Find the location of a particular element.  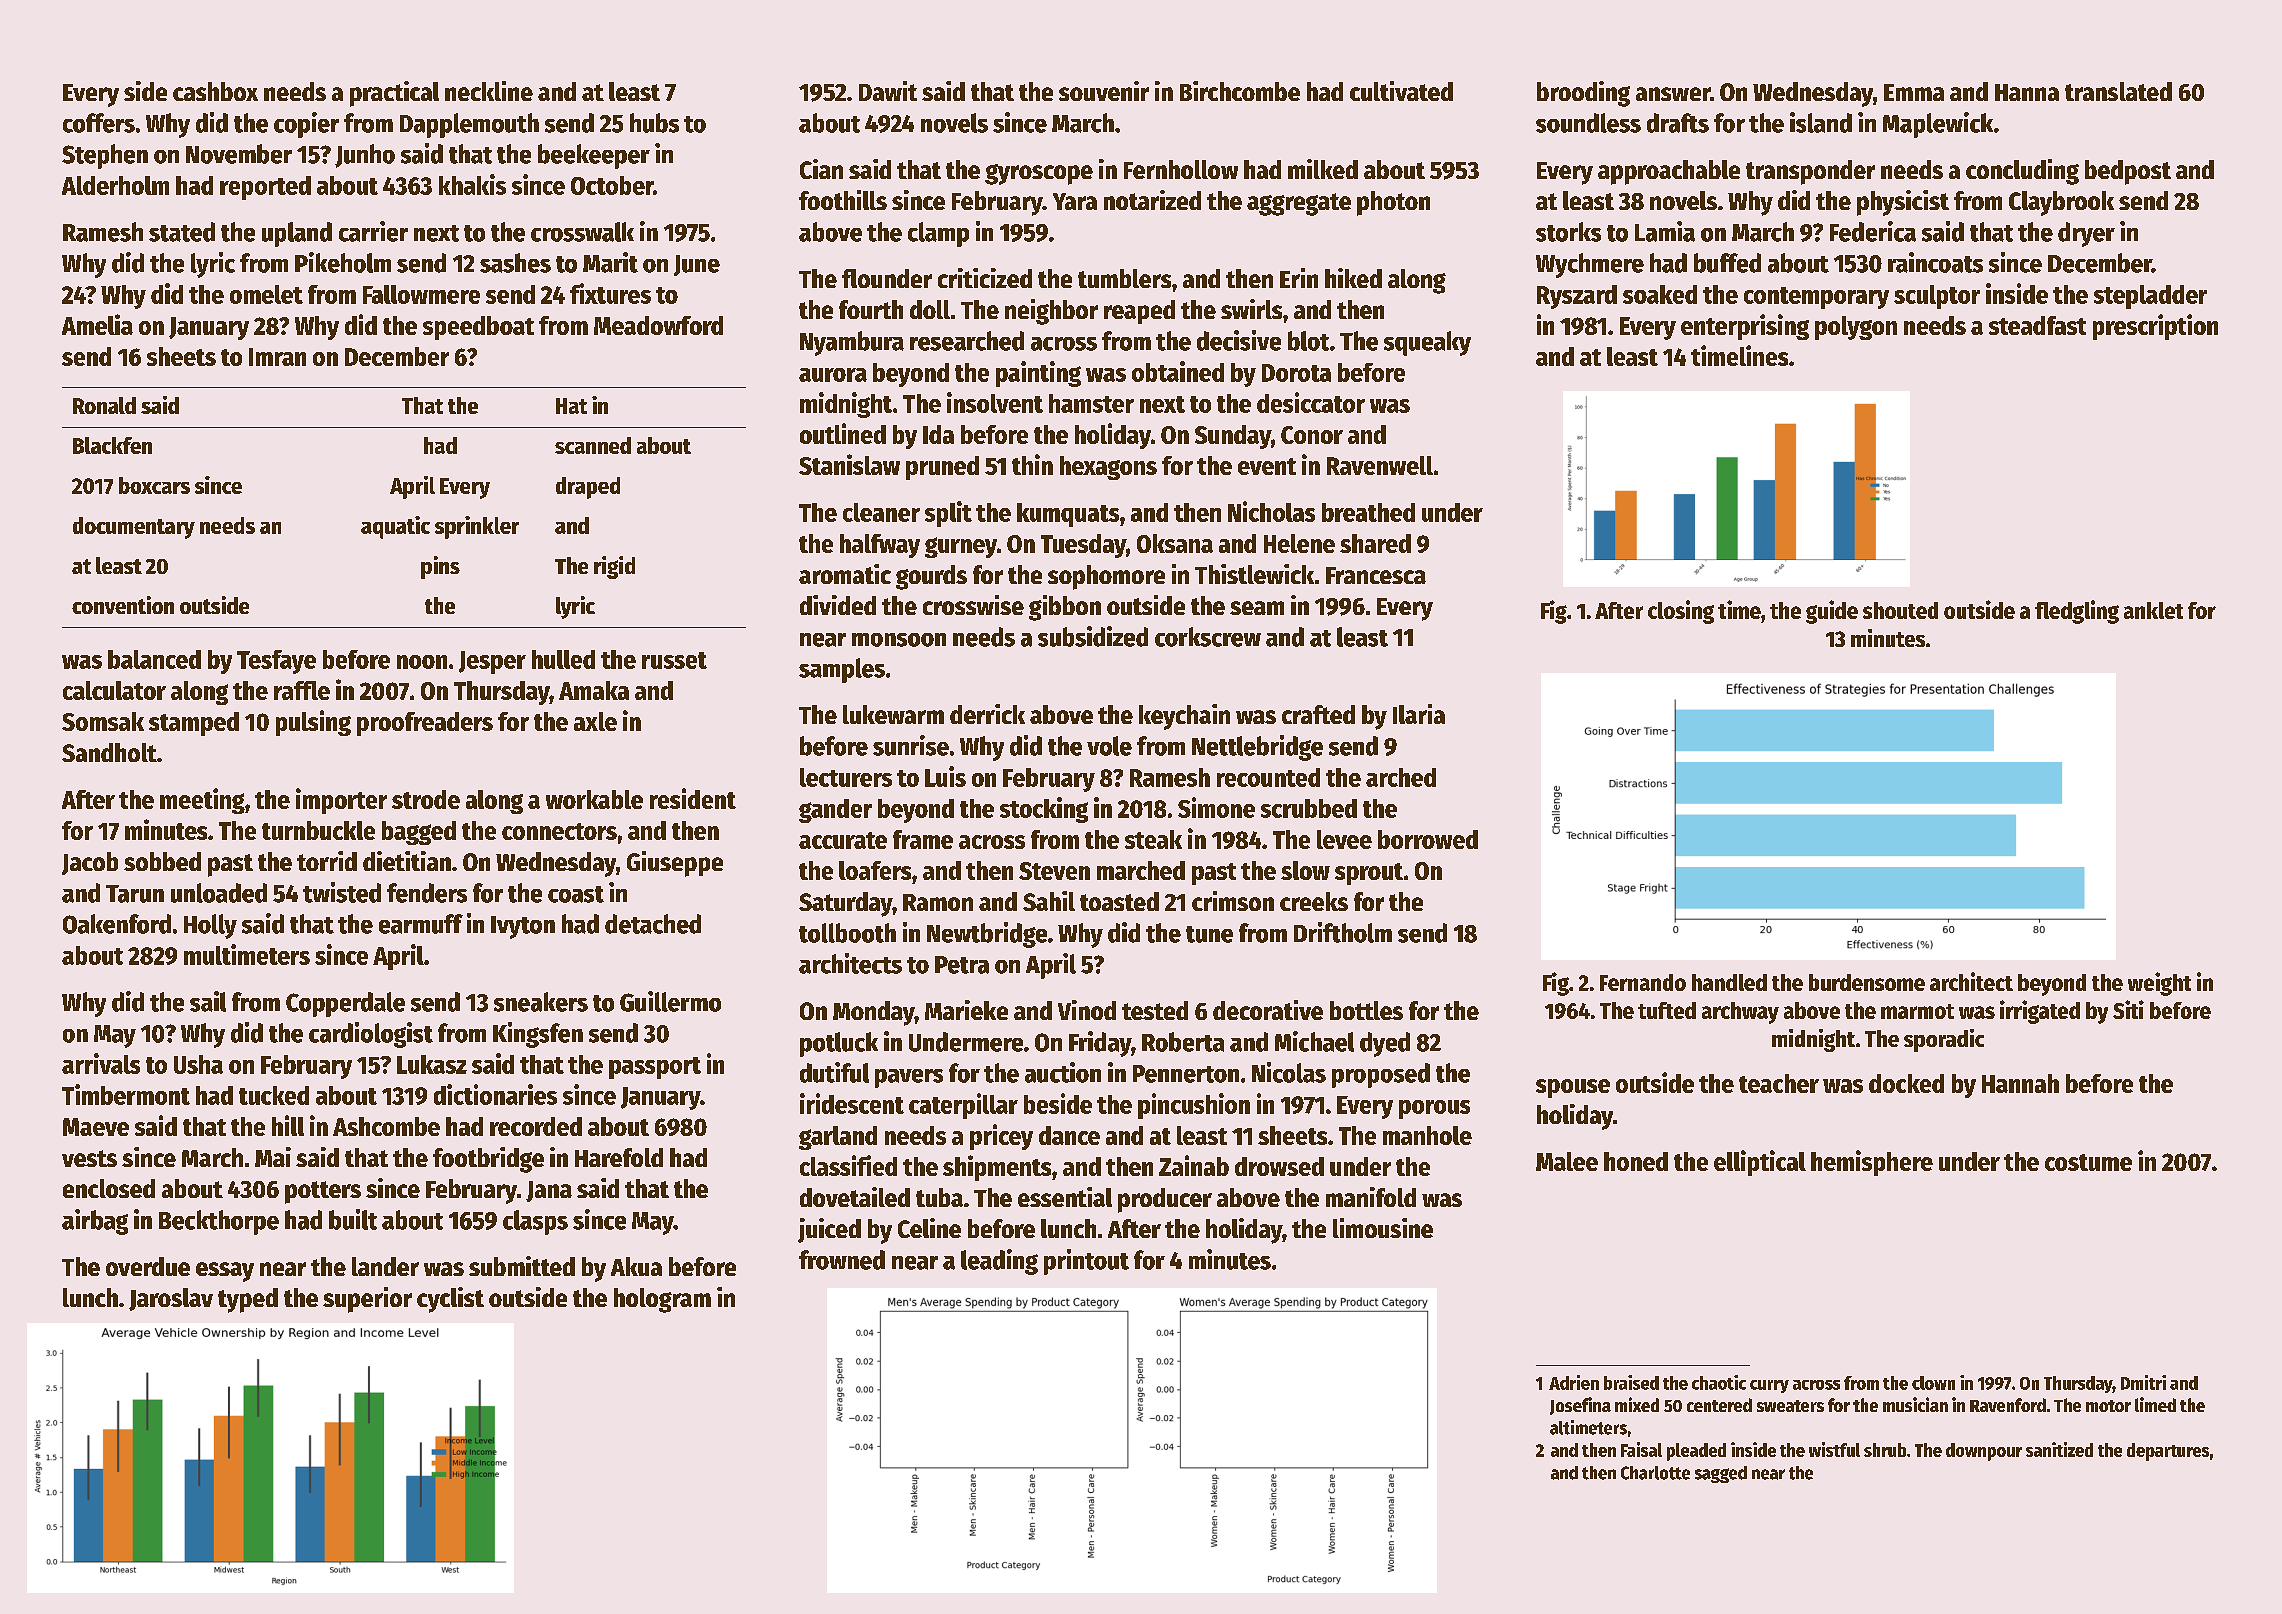

burdensome is located at coordinates (1867, 982).
